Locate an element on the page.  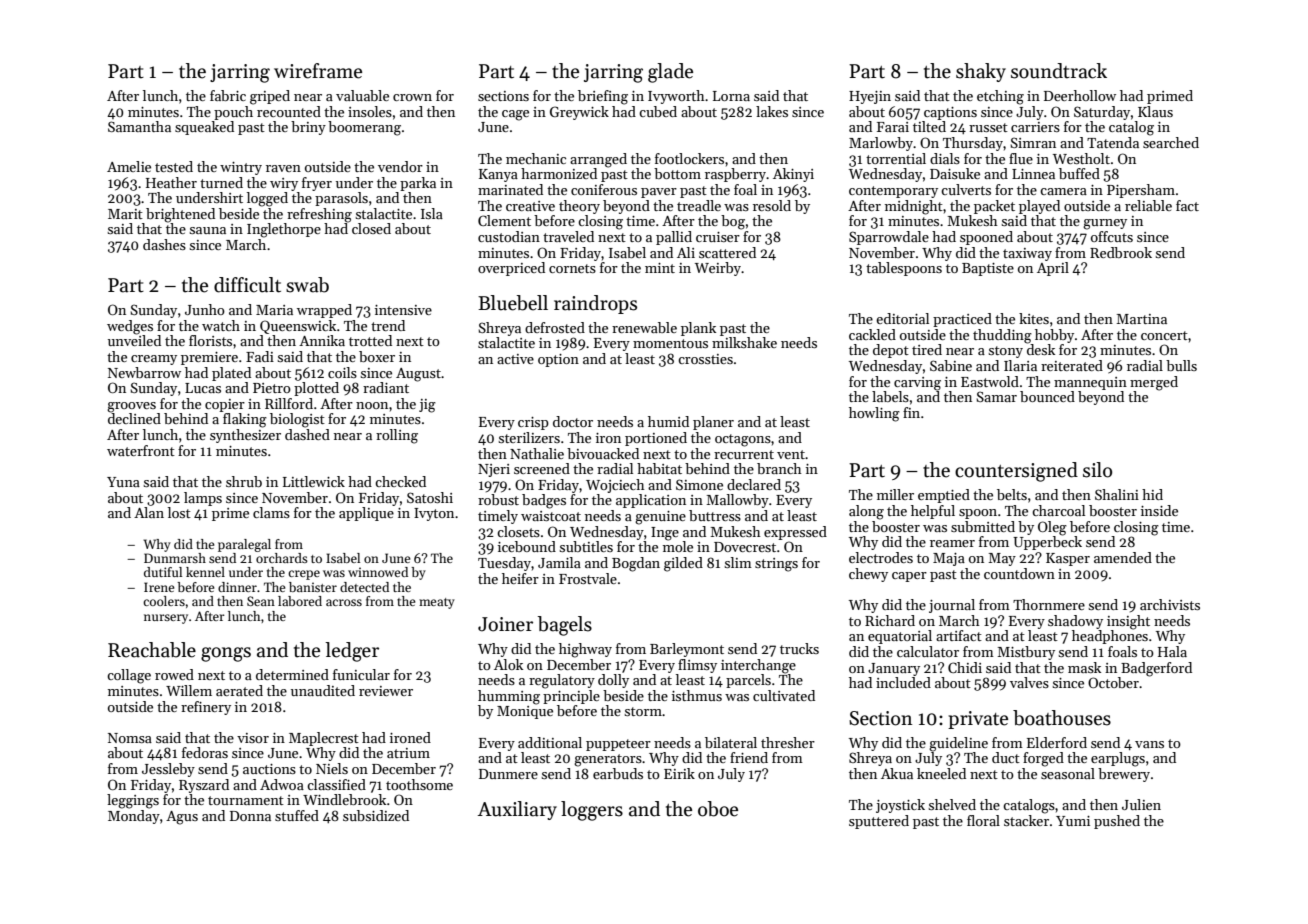
soundtrack is located at coordinates (1059, 71).
